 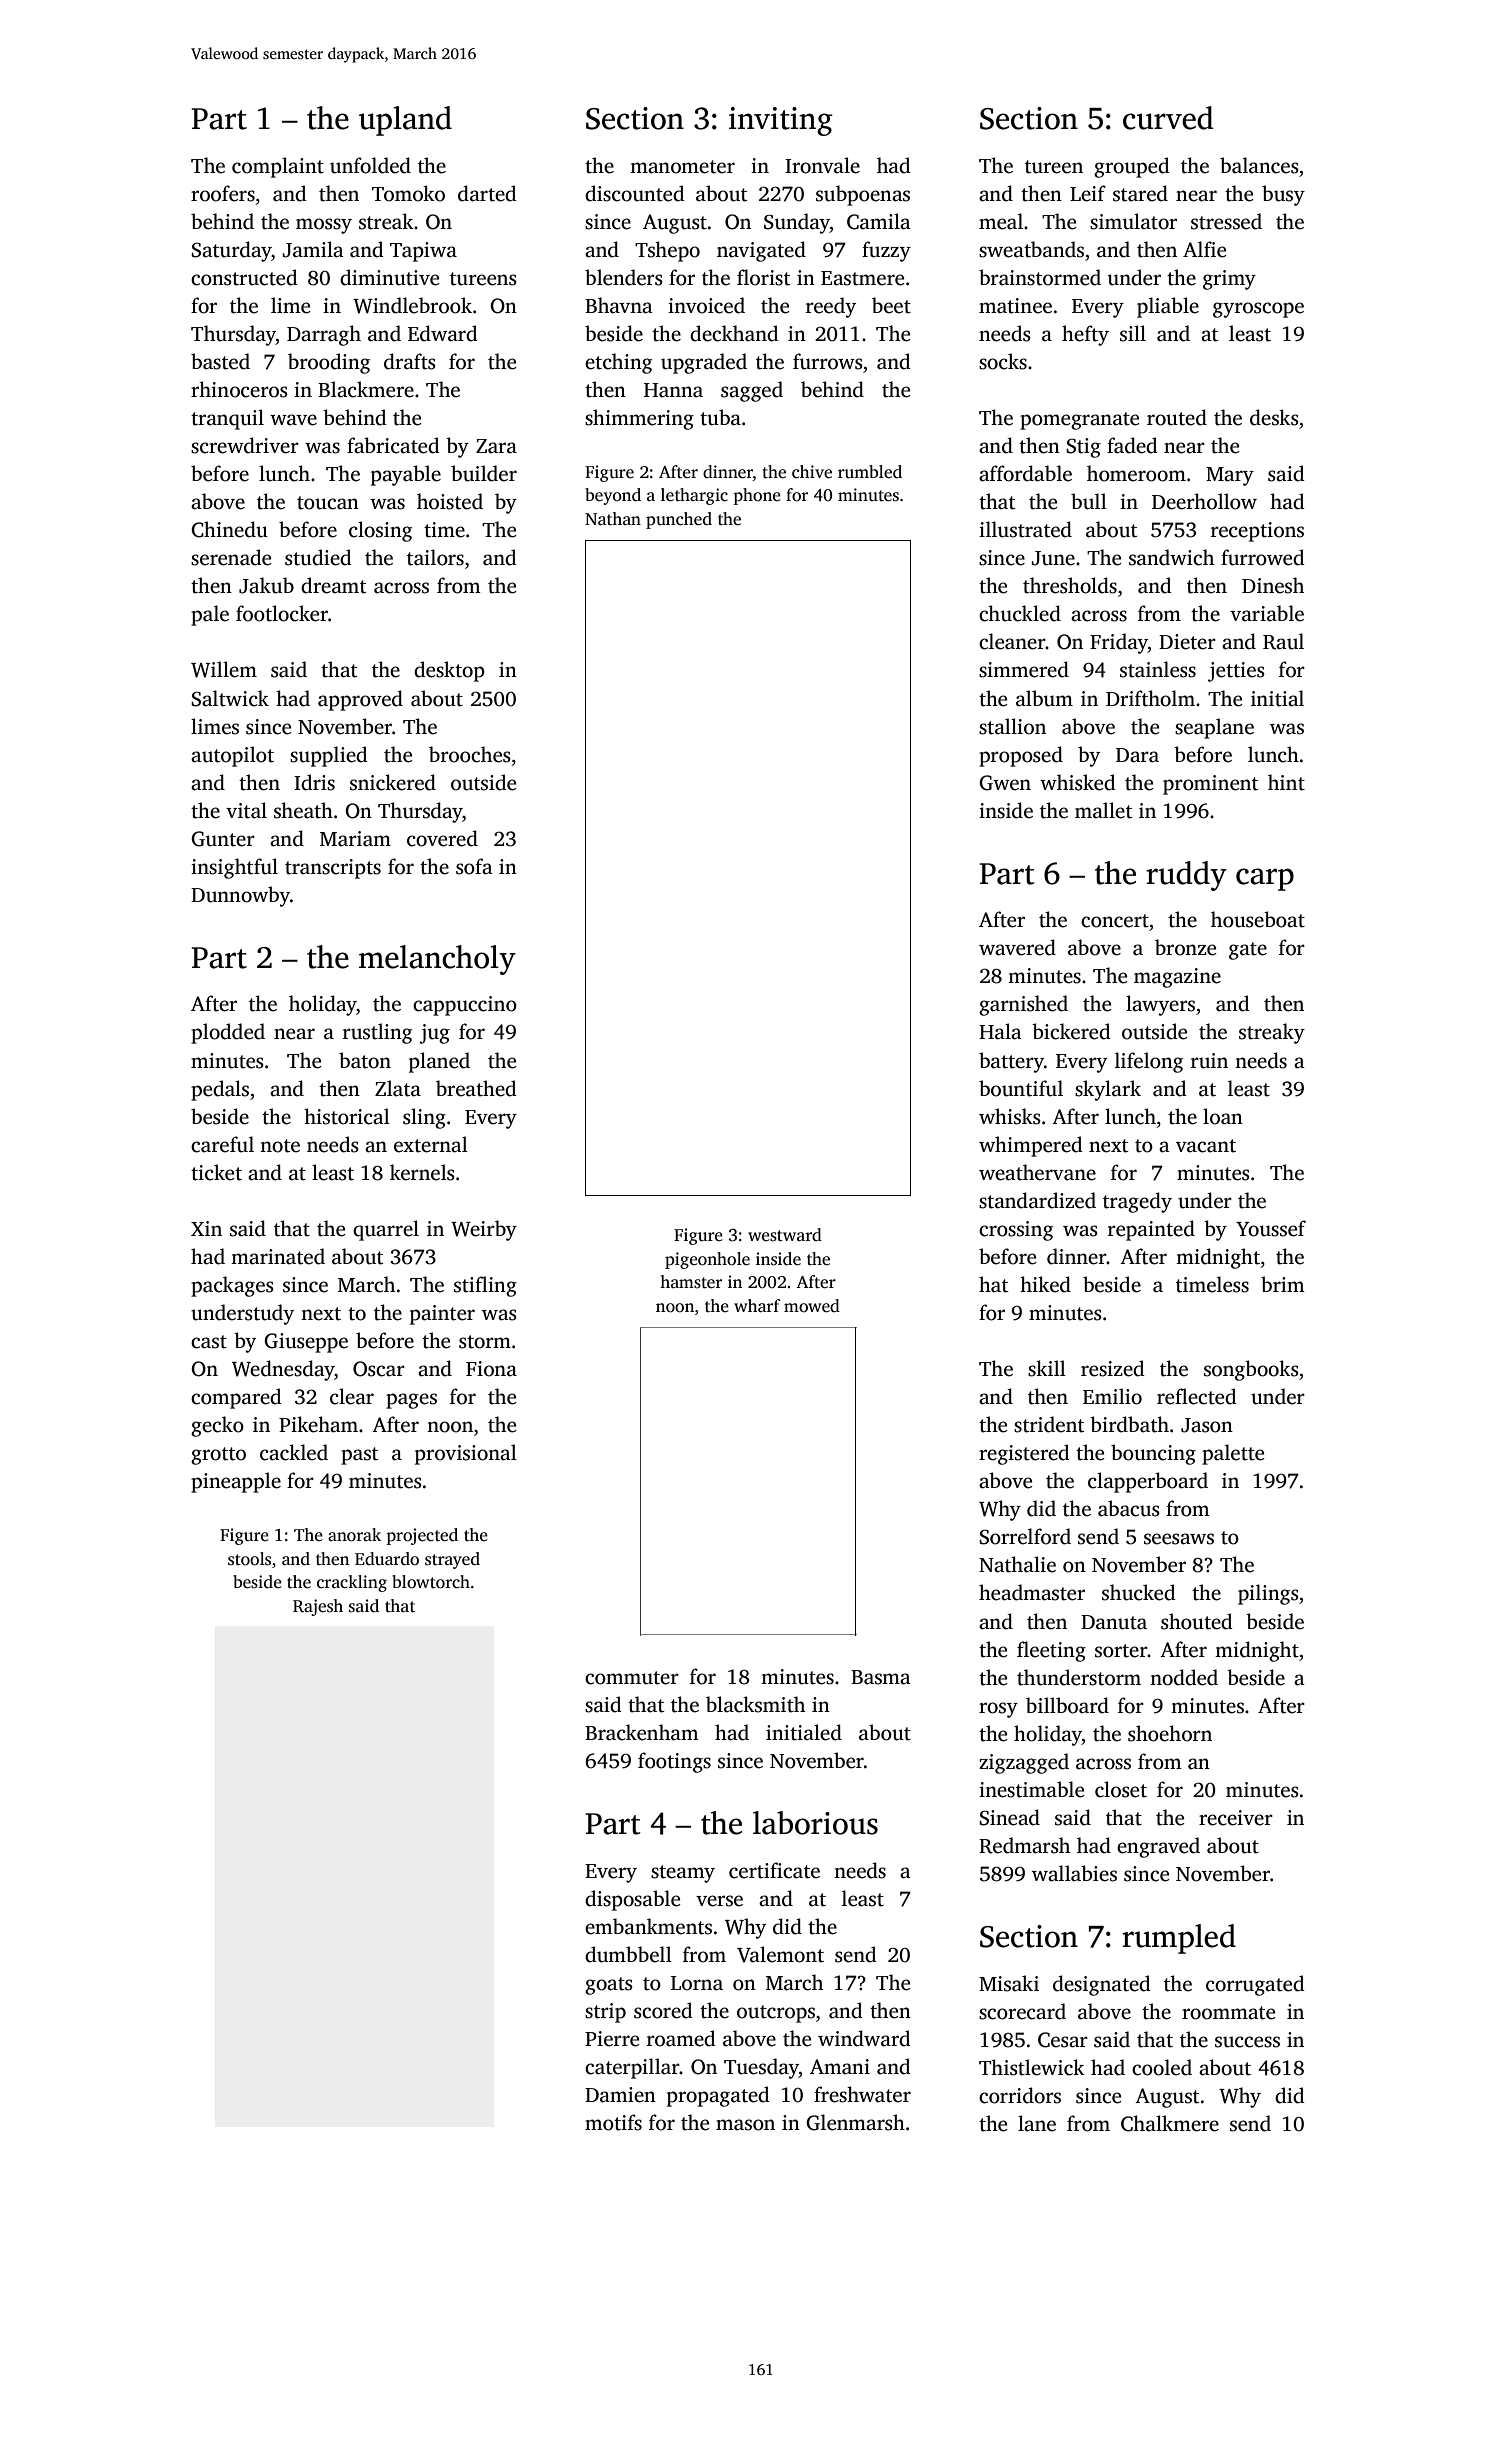 I want to click on painter, so click(x=442, y=1315).
